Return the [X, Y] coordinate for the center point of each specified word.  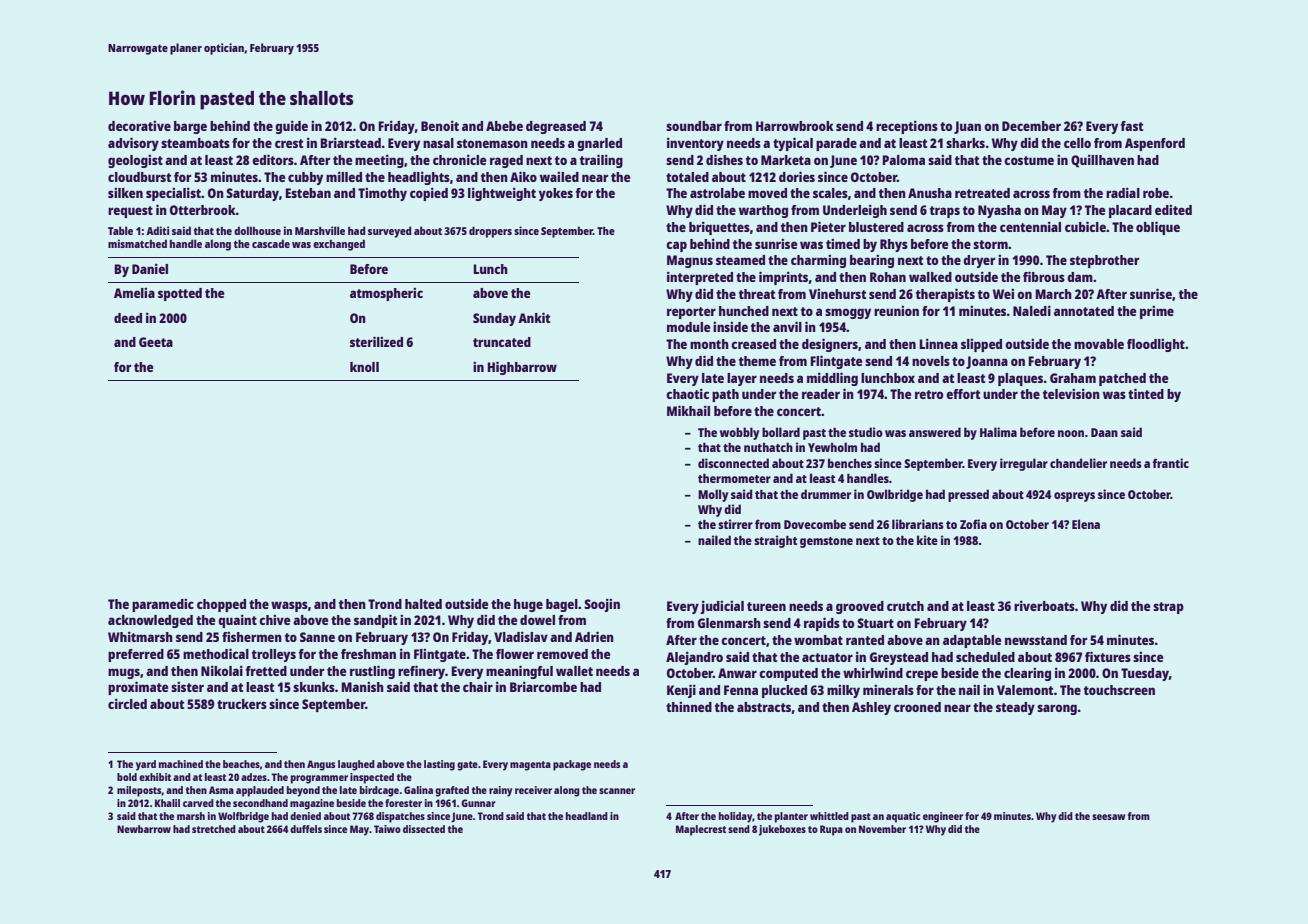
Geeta [156, 342]
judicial [722, 607]
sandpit [375, 621]
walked [930, 277]
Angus [321, 765]
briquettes [719, 228]
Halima [998, 432]
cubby [305, 178]
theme [757, 361]
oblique [1158, 228]
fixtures [1108, 656]
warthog [763, 211]
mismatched [137, 243]
